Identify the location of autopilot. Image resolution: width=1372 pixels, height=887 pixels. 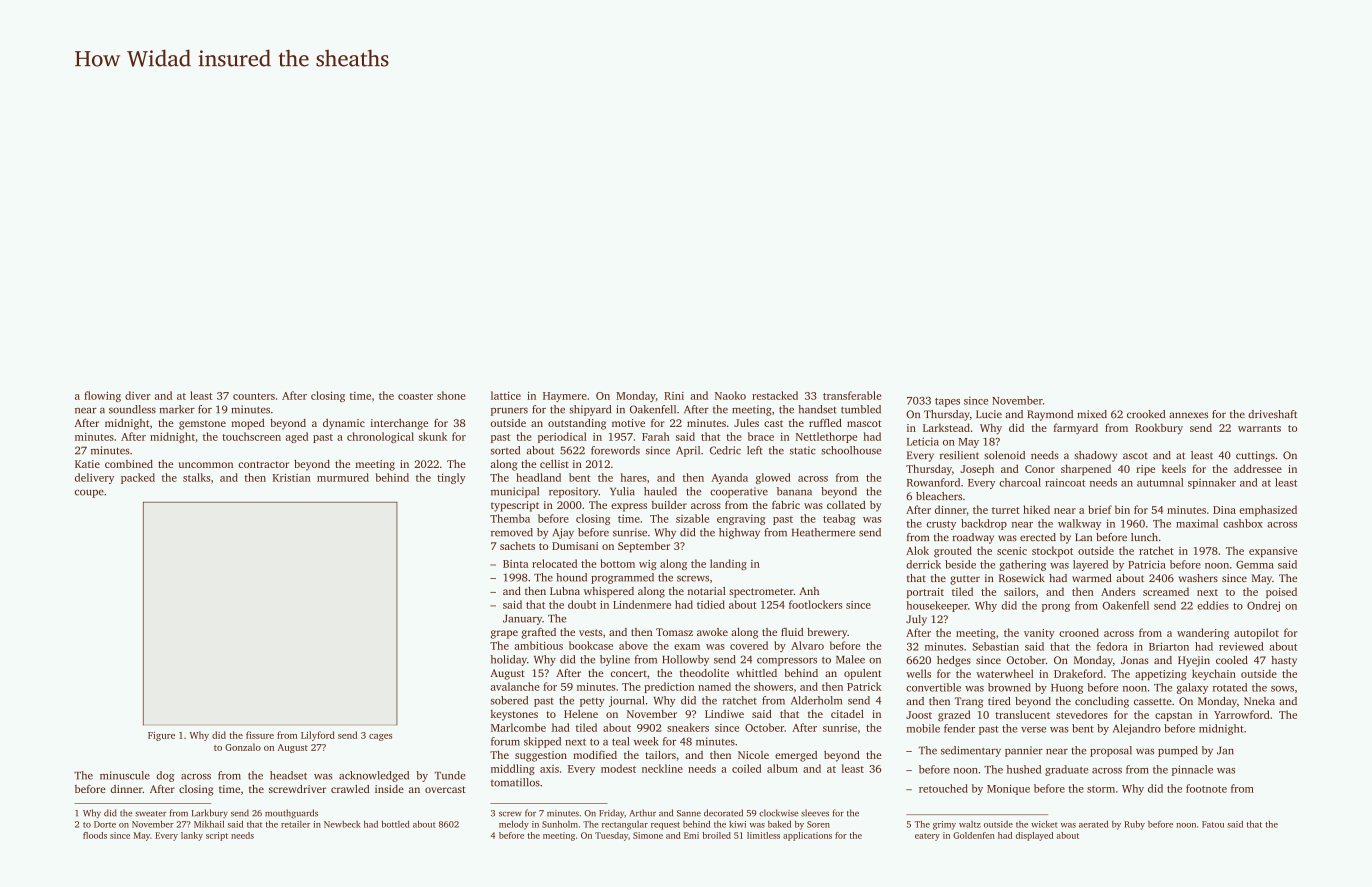
(1256, 633).
